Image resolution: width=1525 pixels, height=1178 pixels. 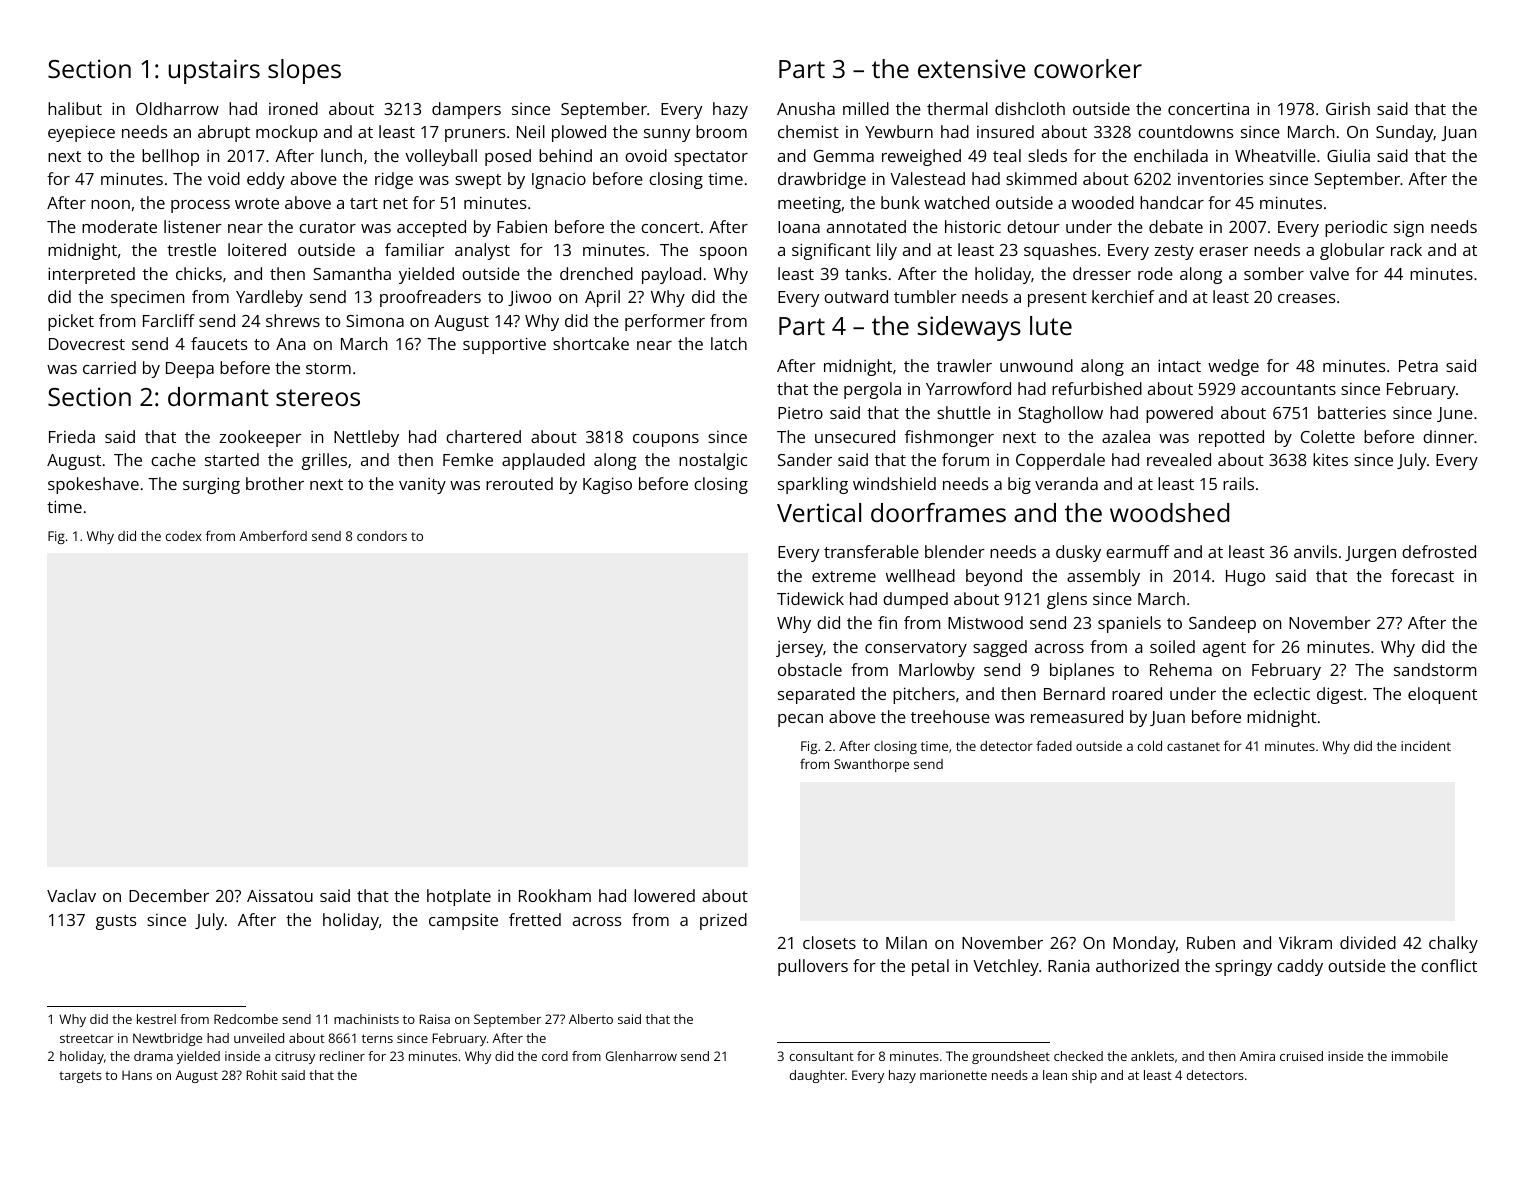 I want to click on lowered, so click(x=664, y=895).
